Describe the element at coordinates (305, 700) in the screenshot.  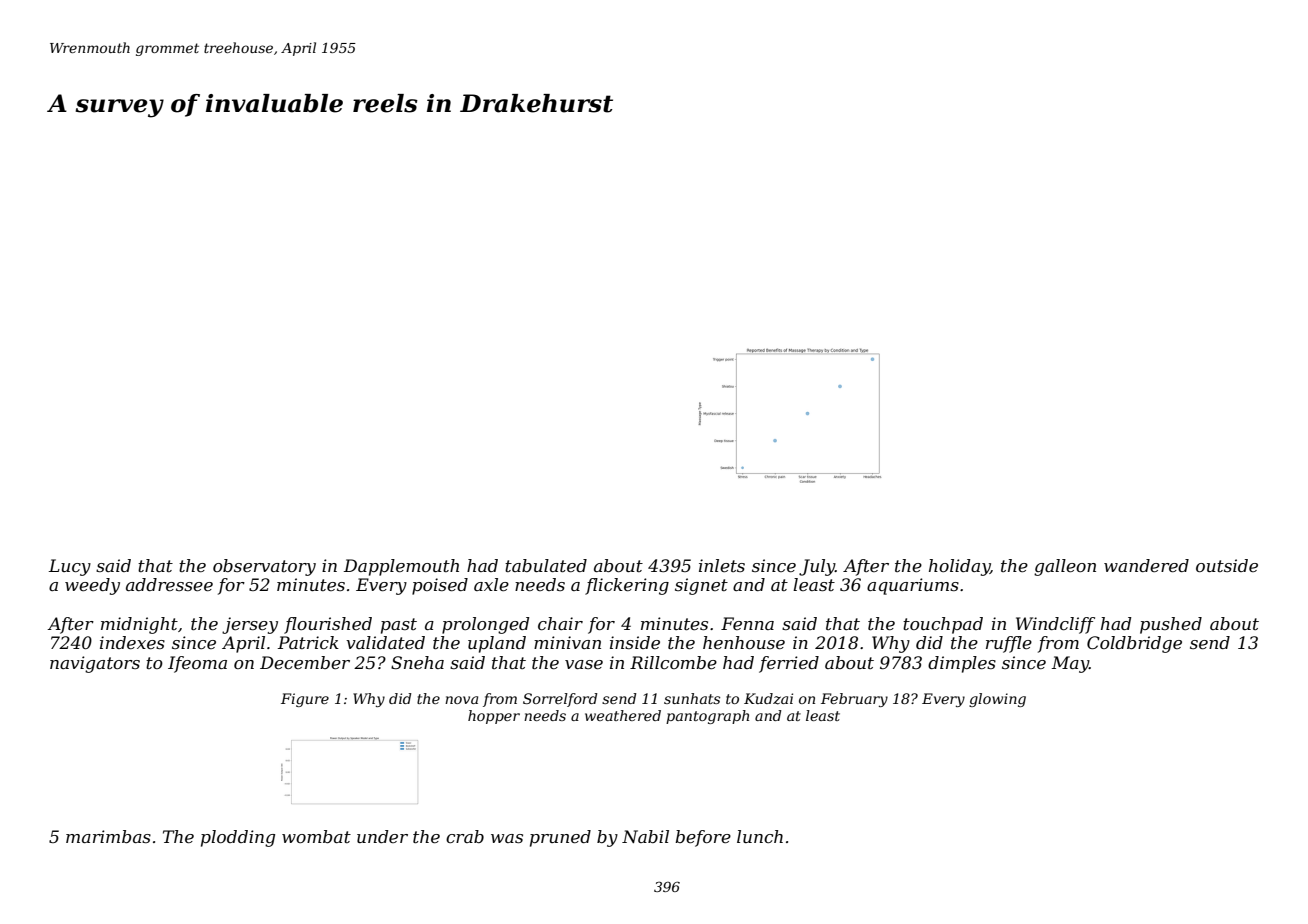
I see `Figure` at that location.
